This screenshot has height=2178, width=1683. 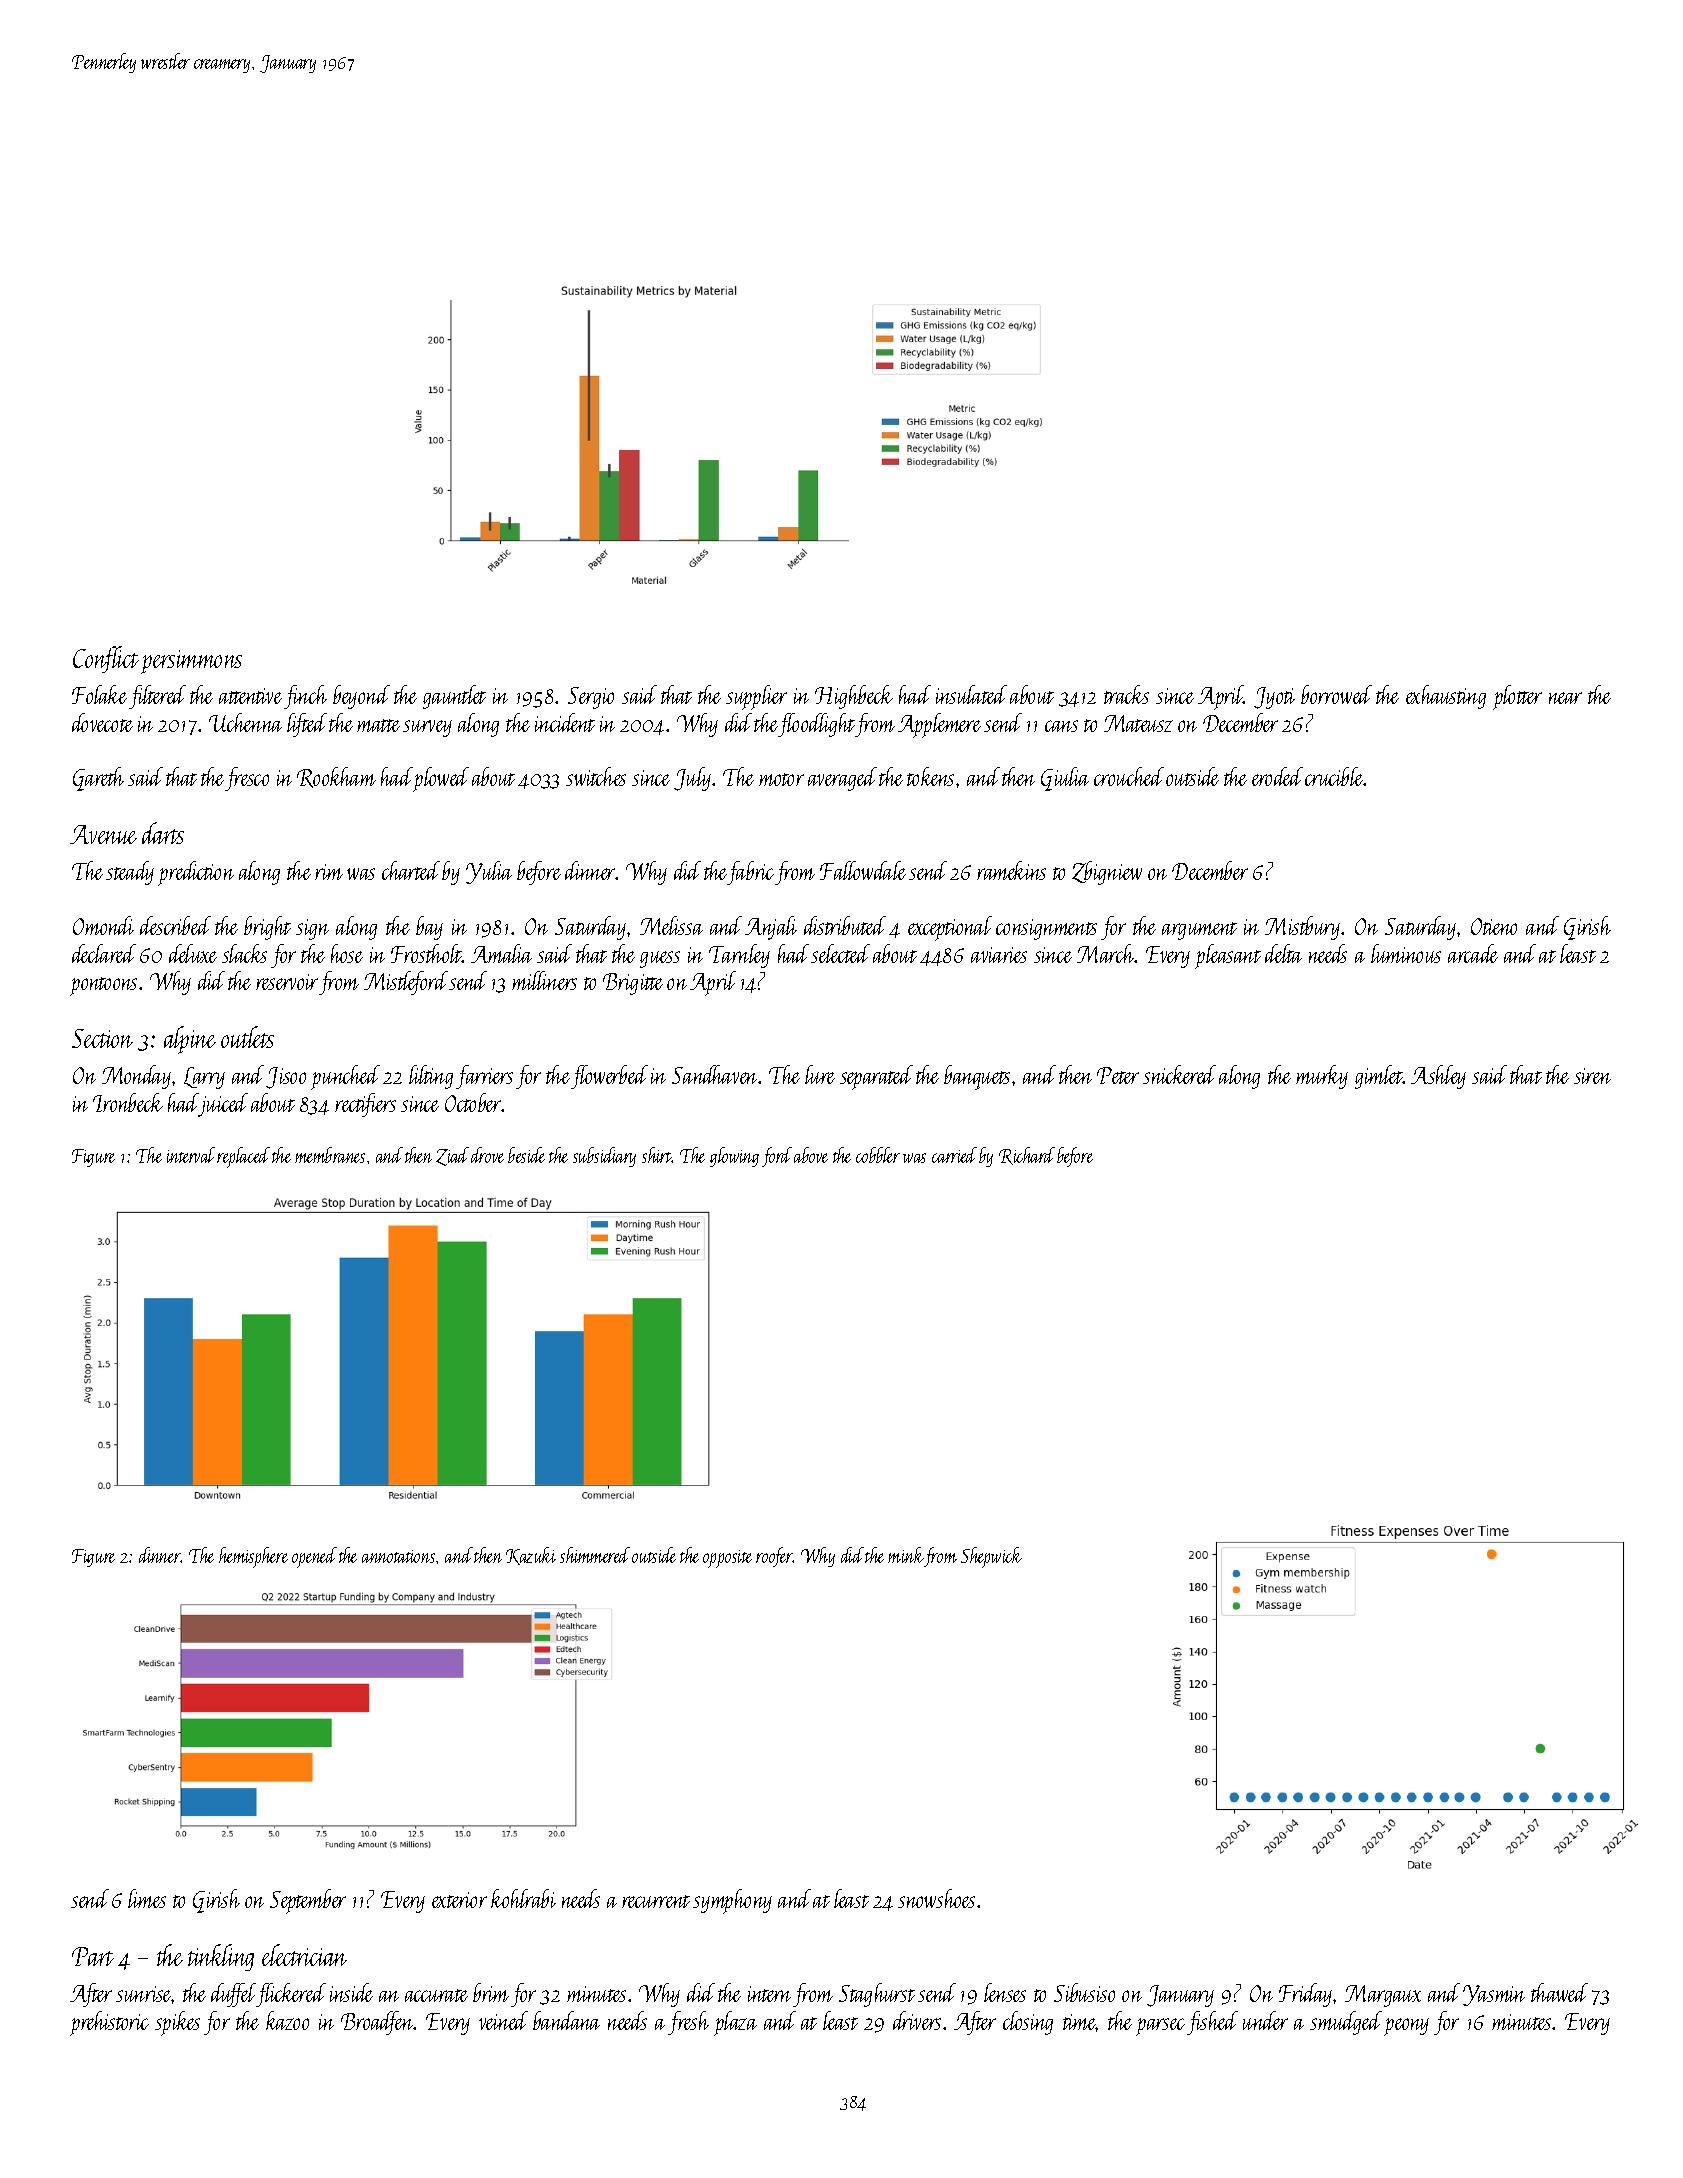 I want to click on Richard, so click(x=1027, y=1156).
